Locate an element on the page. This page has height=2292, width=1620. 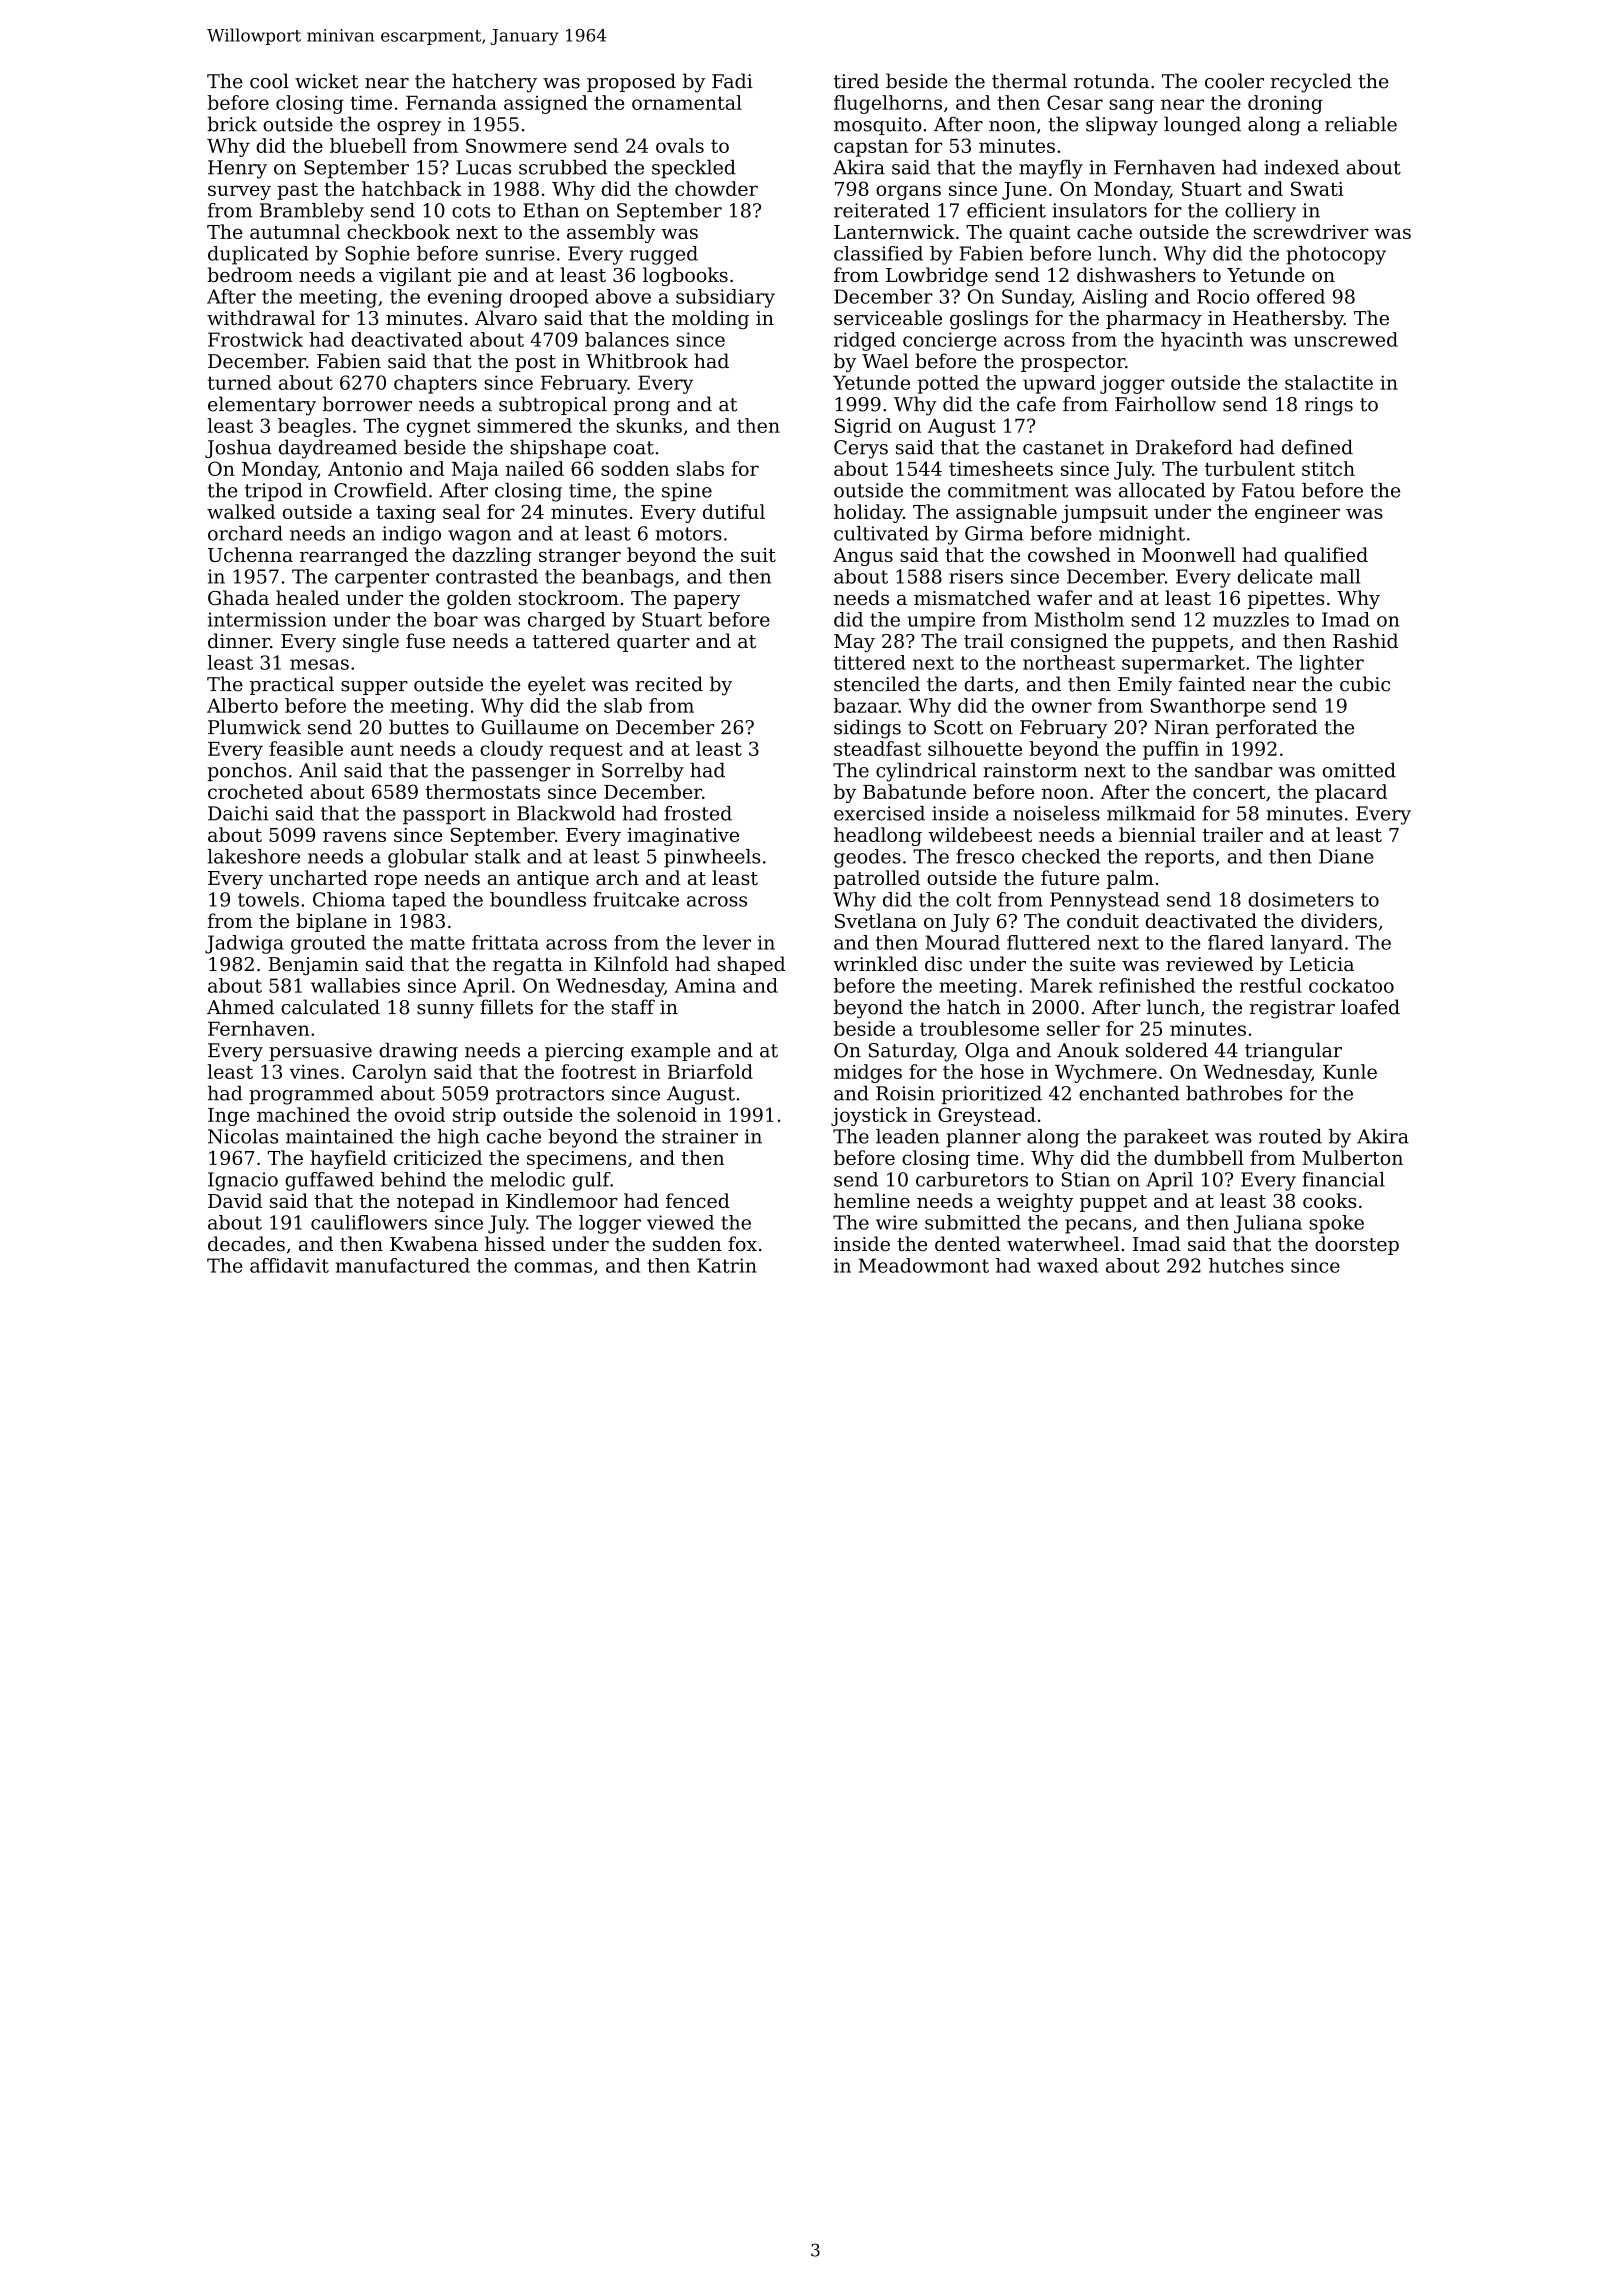
cockatoo is located at coordinates (1351, 985).
